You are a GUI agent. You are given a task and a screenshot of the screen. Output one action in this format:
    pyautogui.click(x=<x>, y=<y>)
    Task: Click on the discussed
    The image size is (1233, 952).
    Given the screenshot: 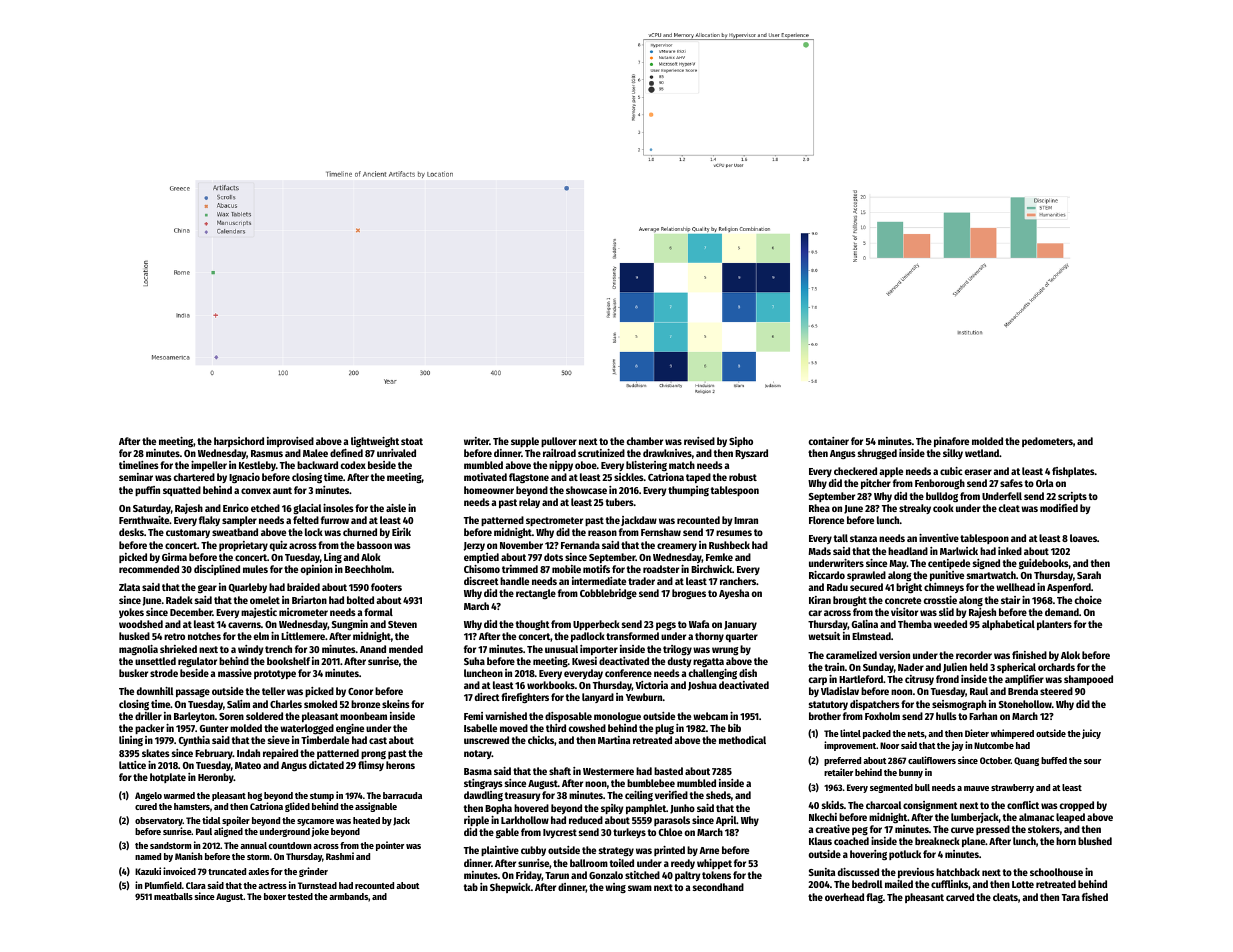 What is the action you would take?
    pyautogui.click(x=858, y=872)
